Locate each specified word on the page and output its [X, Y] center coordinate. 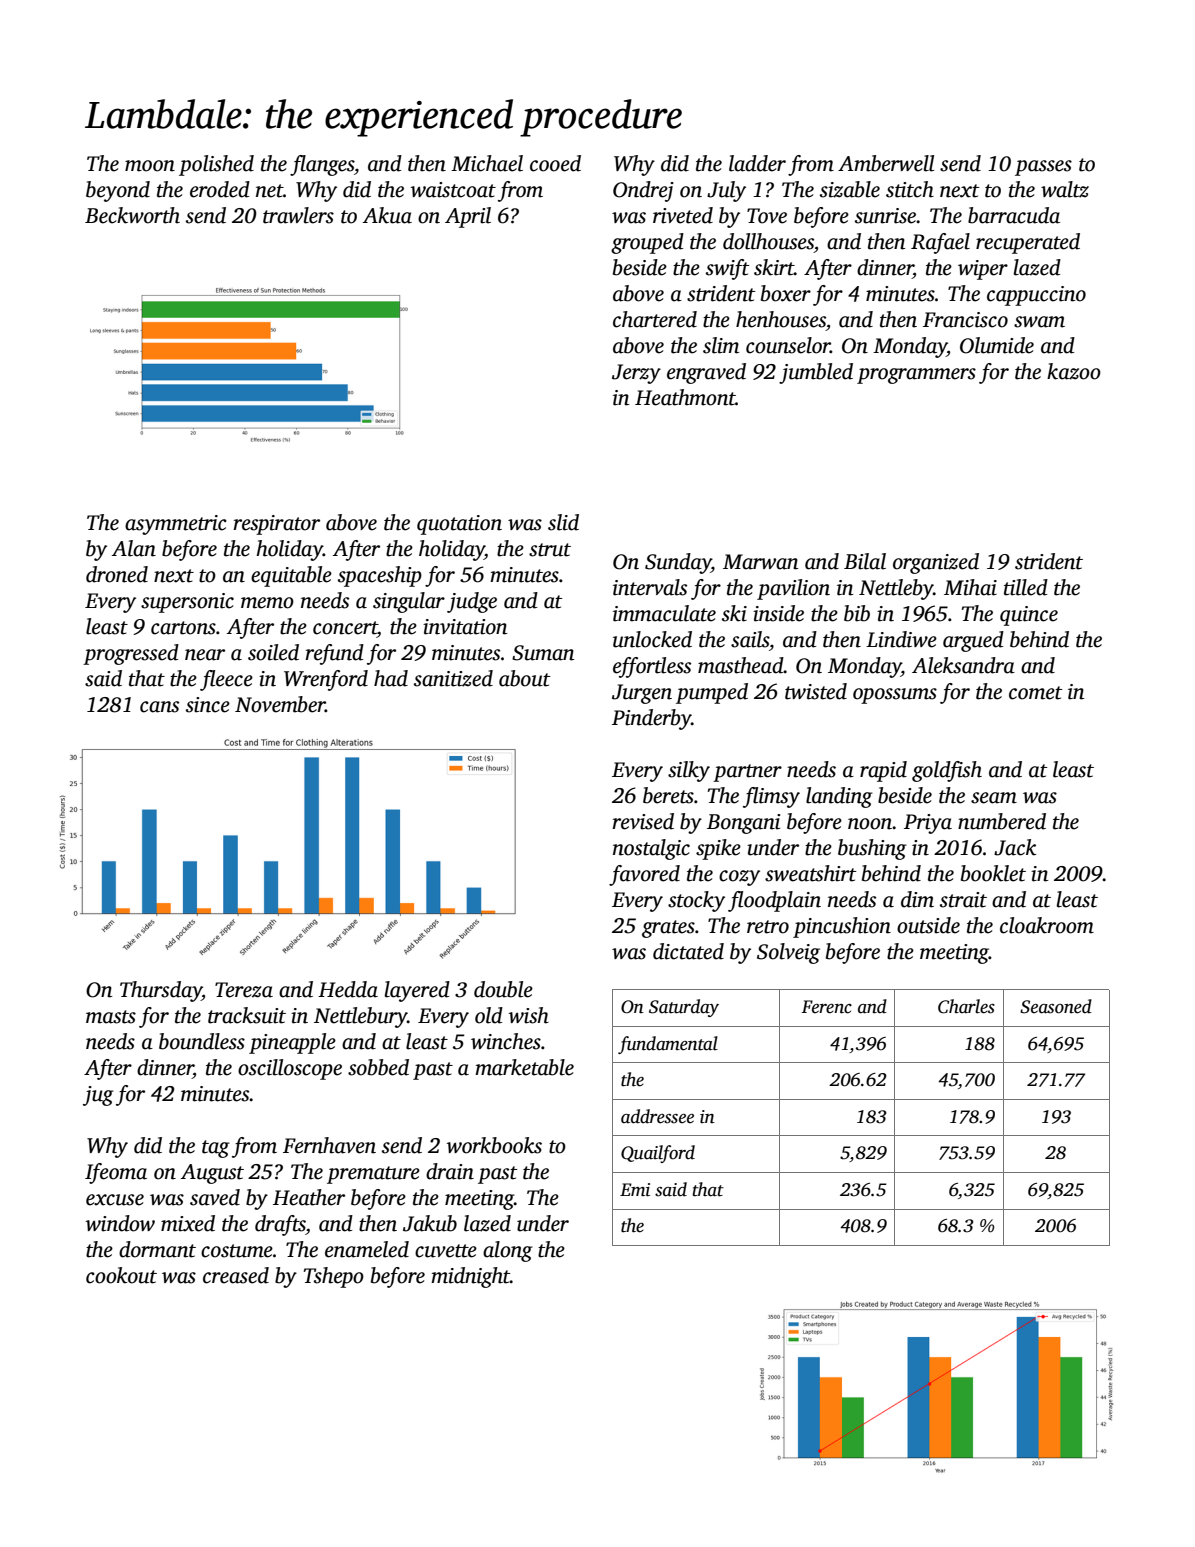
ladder [757, 163]
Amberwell [886, 163]
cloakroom [1047, 925]
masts [111, 1017]
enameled [367, 1249]
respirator [276, 525]
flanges [322, 165]
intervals [650, 587]
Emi [635, 1190]
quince [1029, 616]
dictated [688, 951]
